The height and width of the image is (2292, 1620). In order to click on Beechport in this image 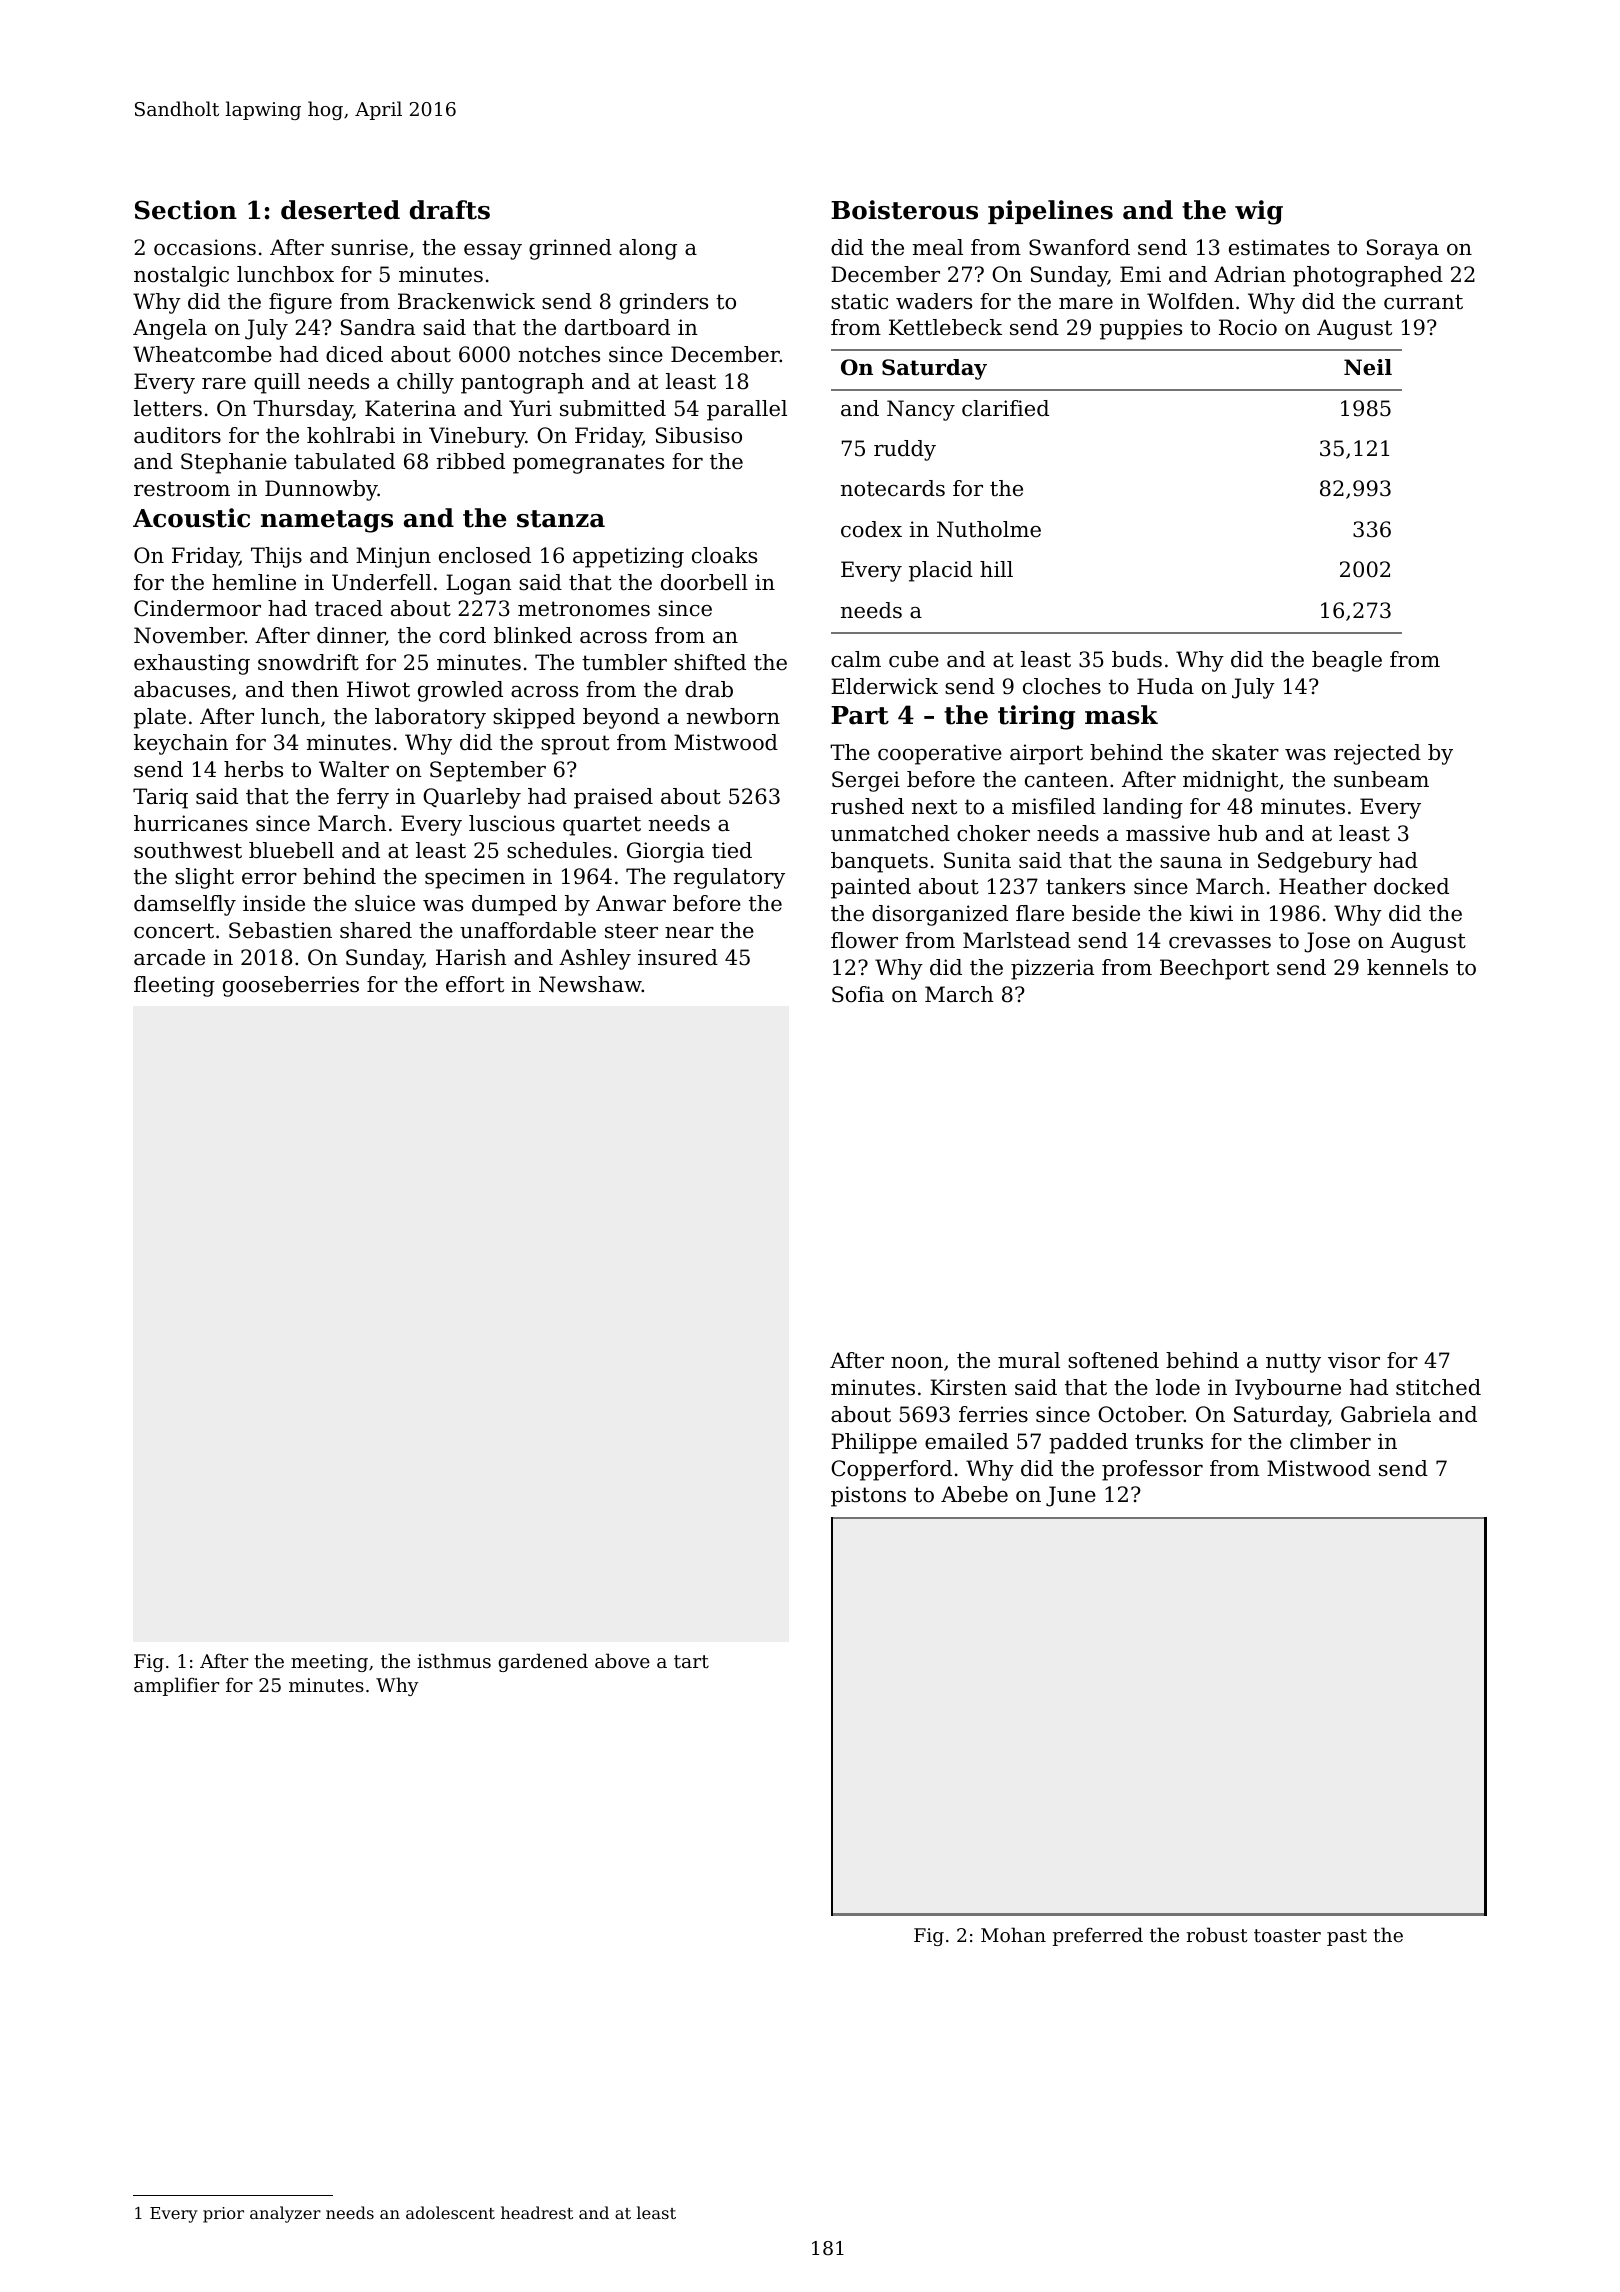, I will do `click(1214, 969)`.
